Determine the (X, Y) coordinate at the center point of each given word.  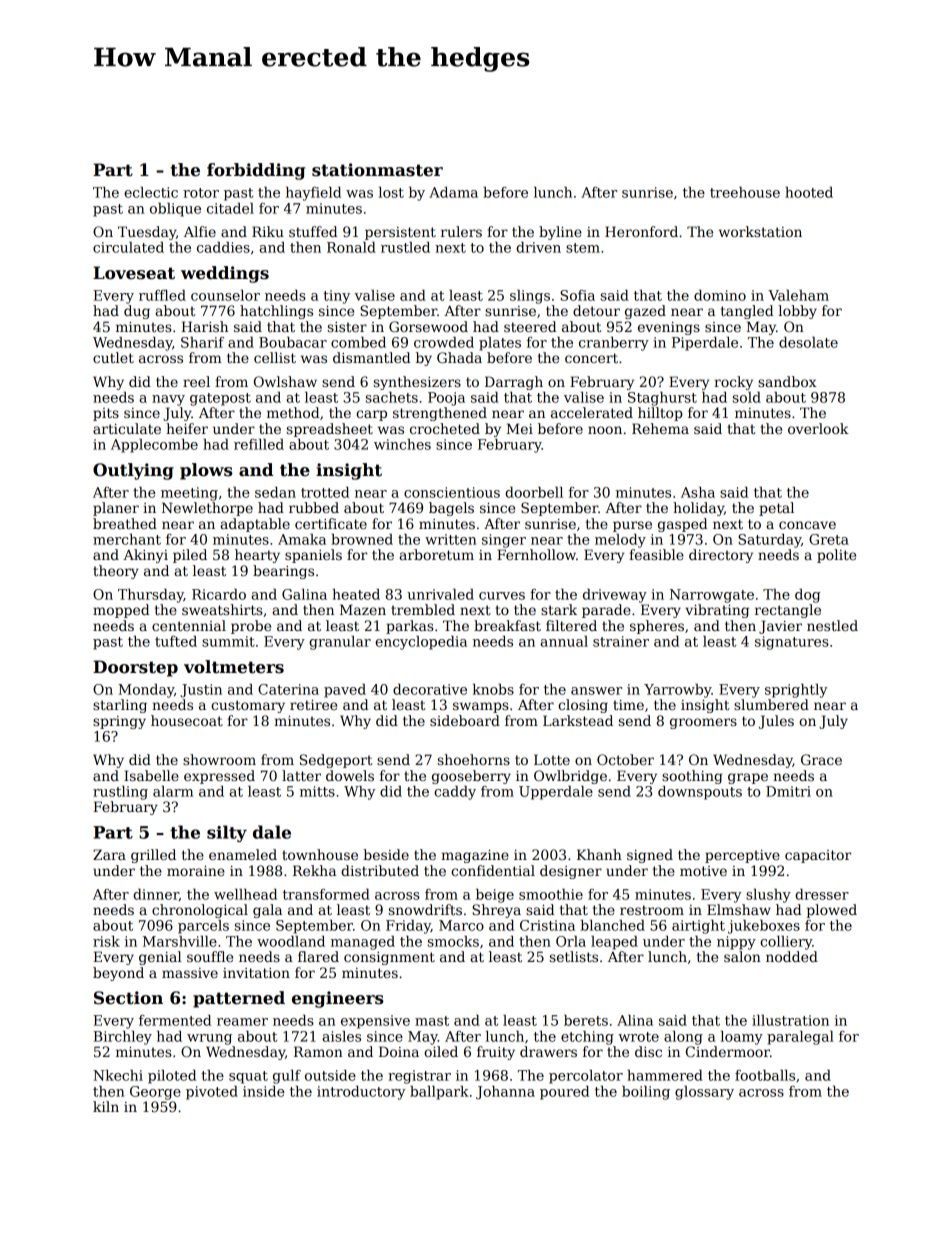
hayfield (313, 194)
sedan (275, 492)
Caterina (288, 689)
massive (190, 973)
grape (748, 778)
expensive (375, 1022)
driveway (615, 596)
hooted (809, 192)
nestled (832, 625)
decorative (430, 689)
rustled (405, 247)
